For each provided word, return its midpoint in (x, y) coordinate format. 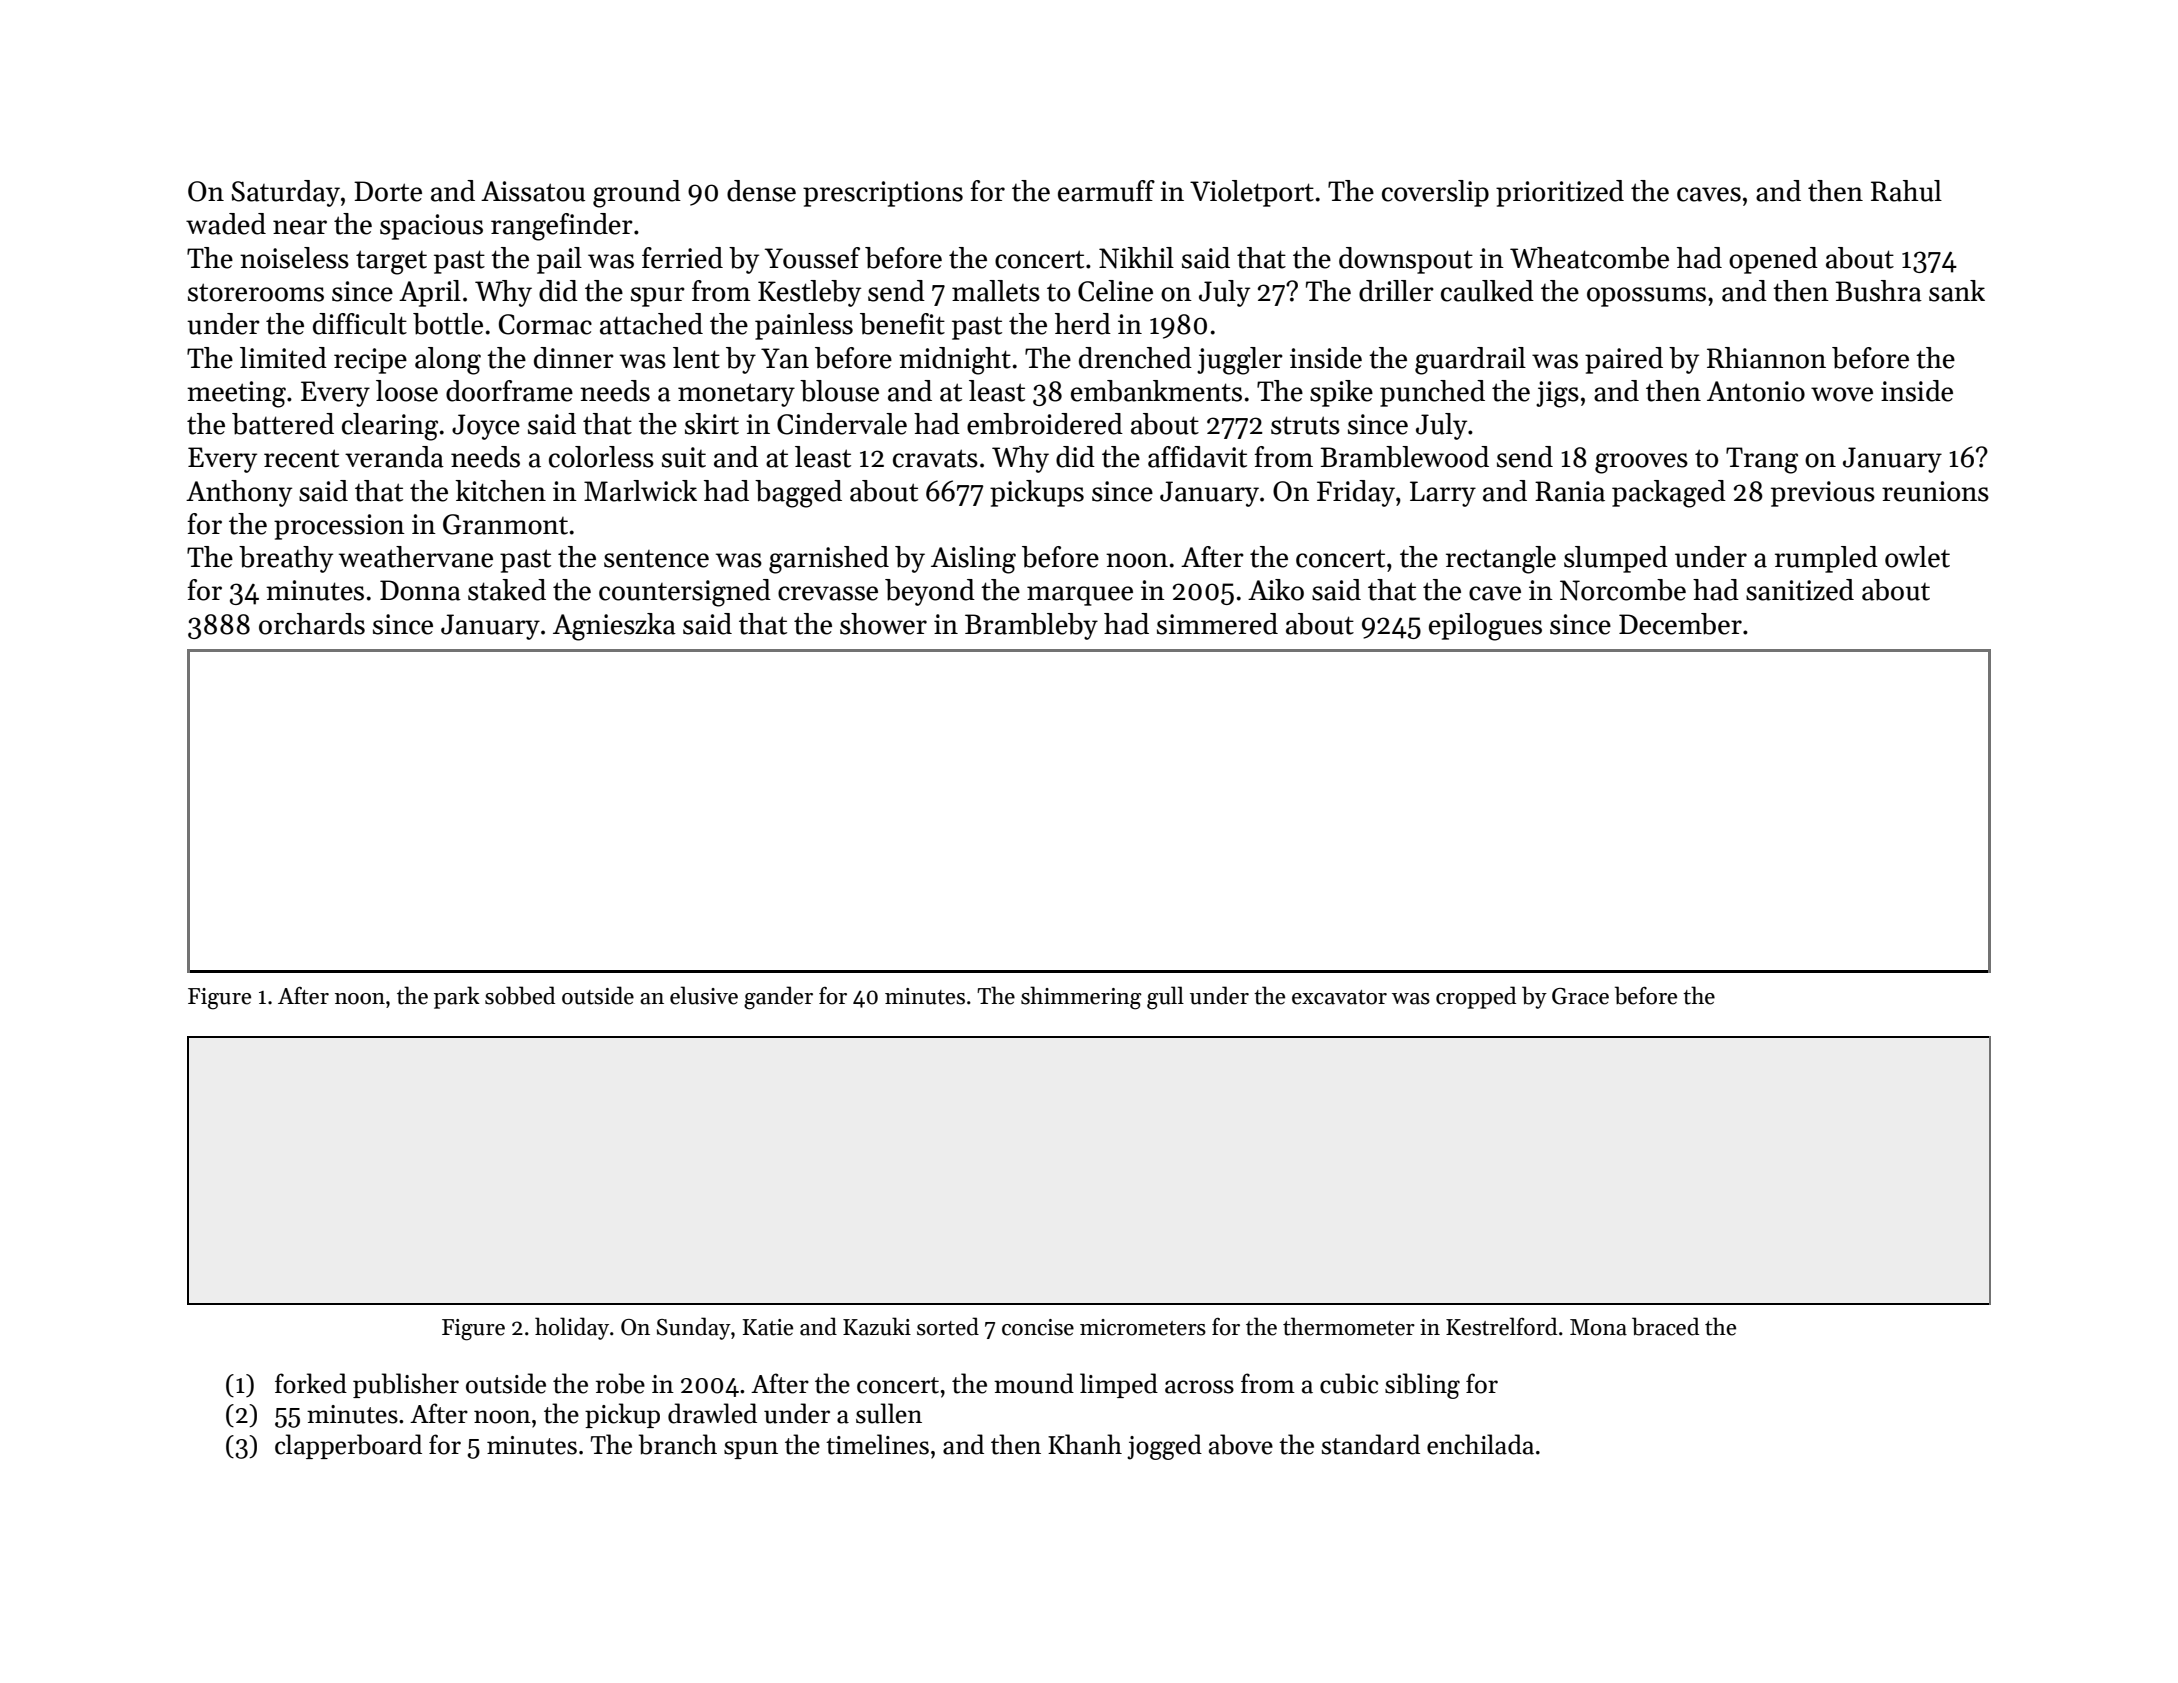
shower (883, 624)
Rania (1570, 491)
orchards (312, 624)
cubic (1349, 1383)
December (1680, 624)
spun (751, 1450)
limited (283, 358)
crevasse (828, 593)
